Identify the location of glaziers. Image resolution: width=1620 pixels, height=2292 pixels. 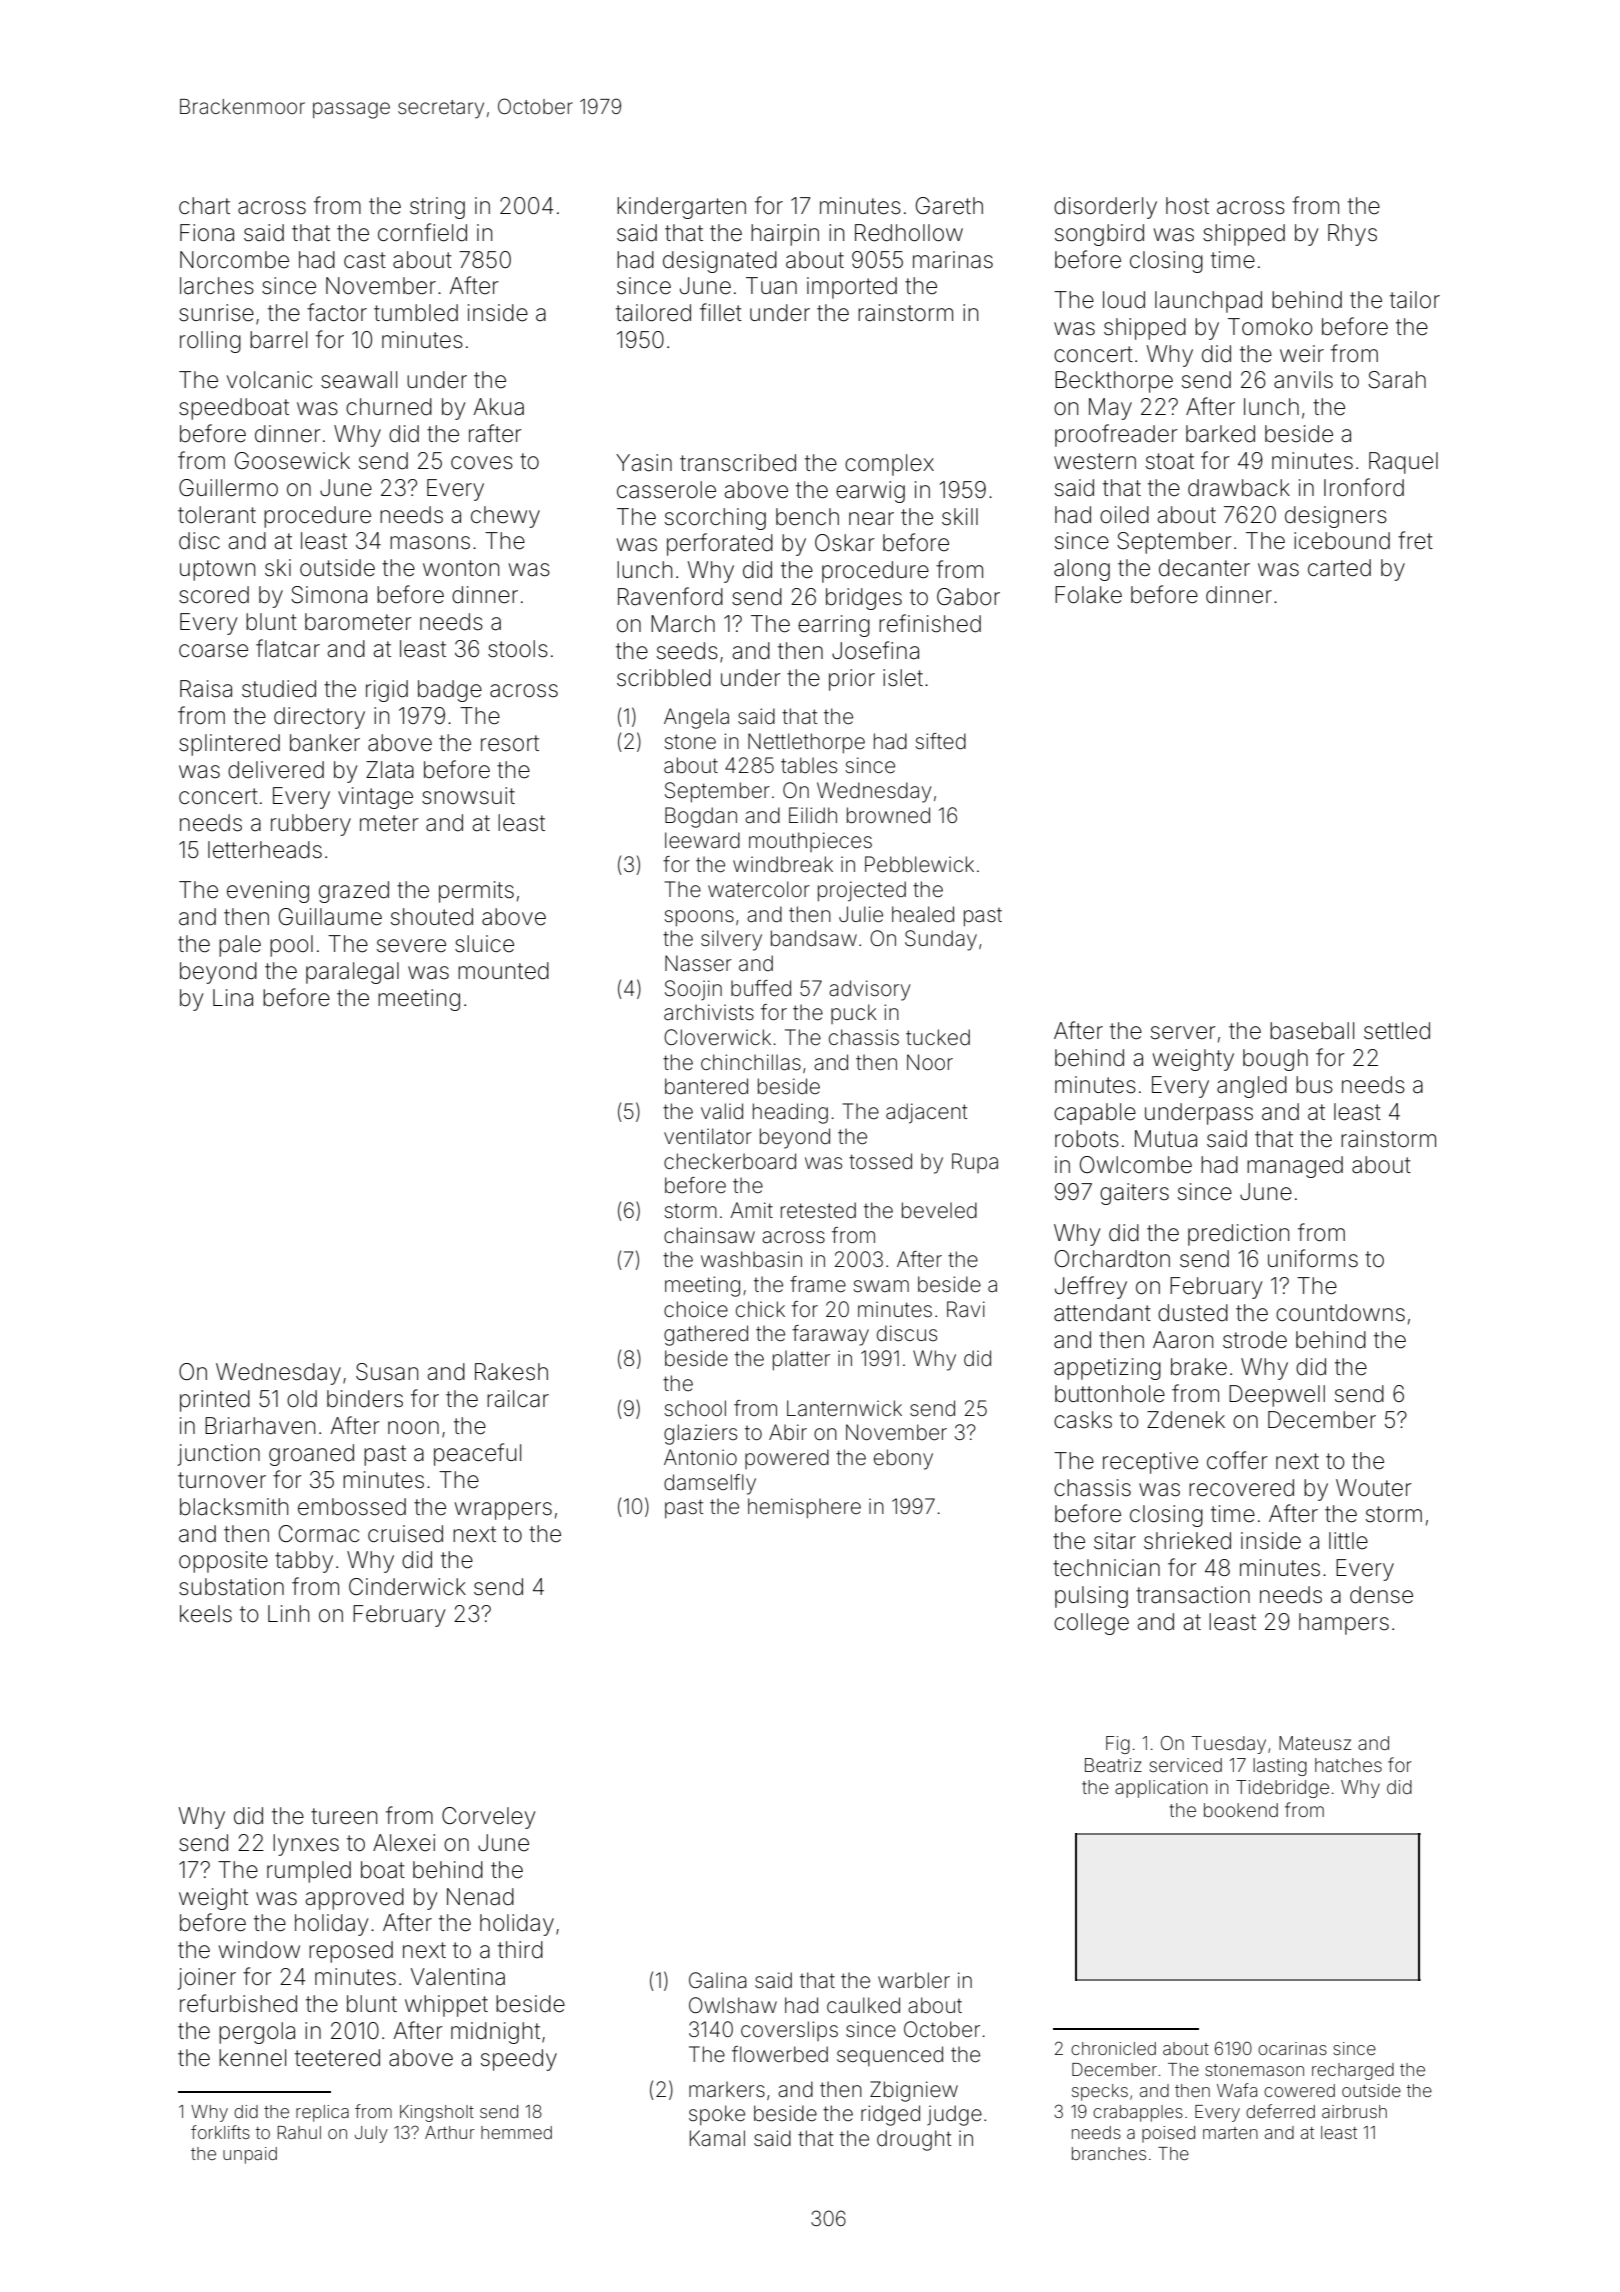
(700, 1434).
